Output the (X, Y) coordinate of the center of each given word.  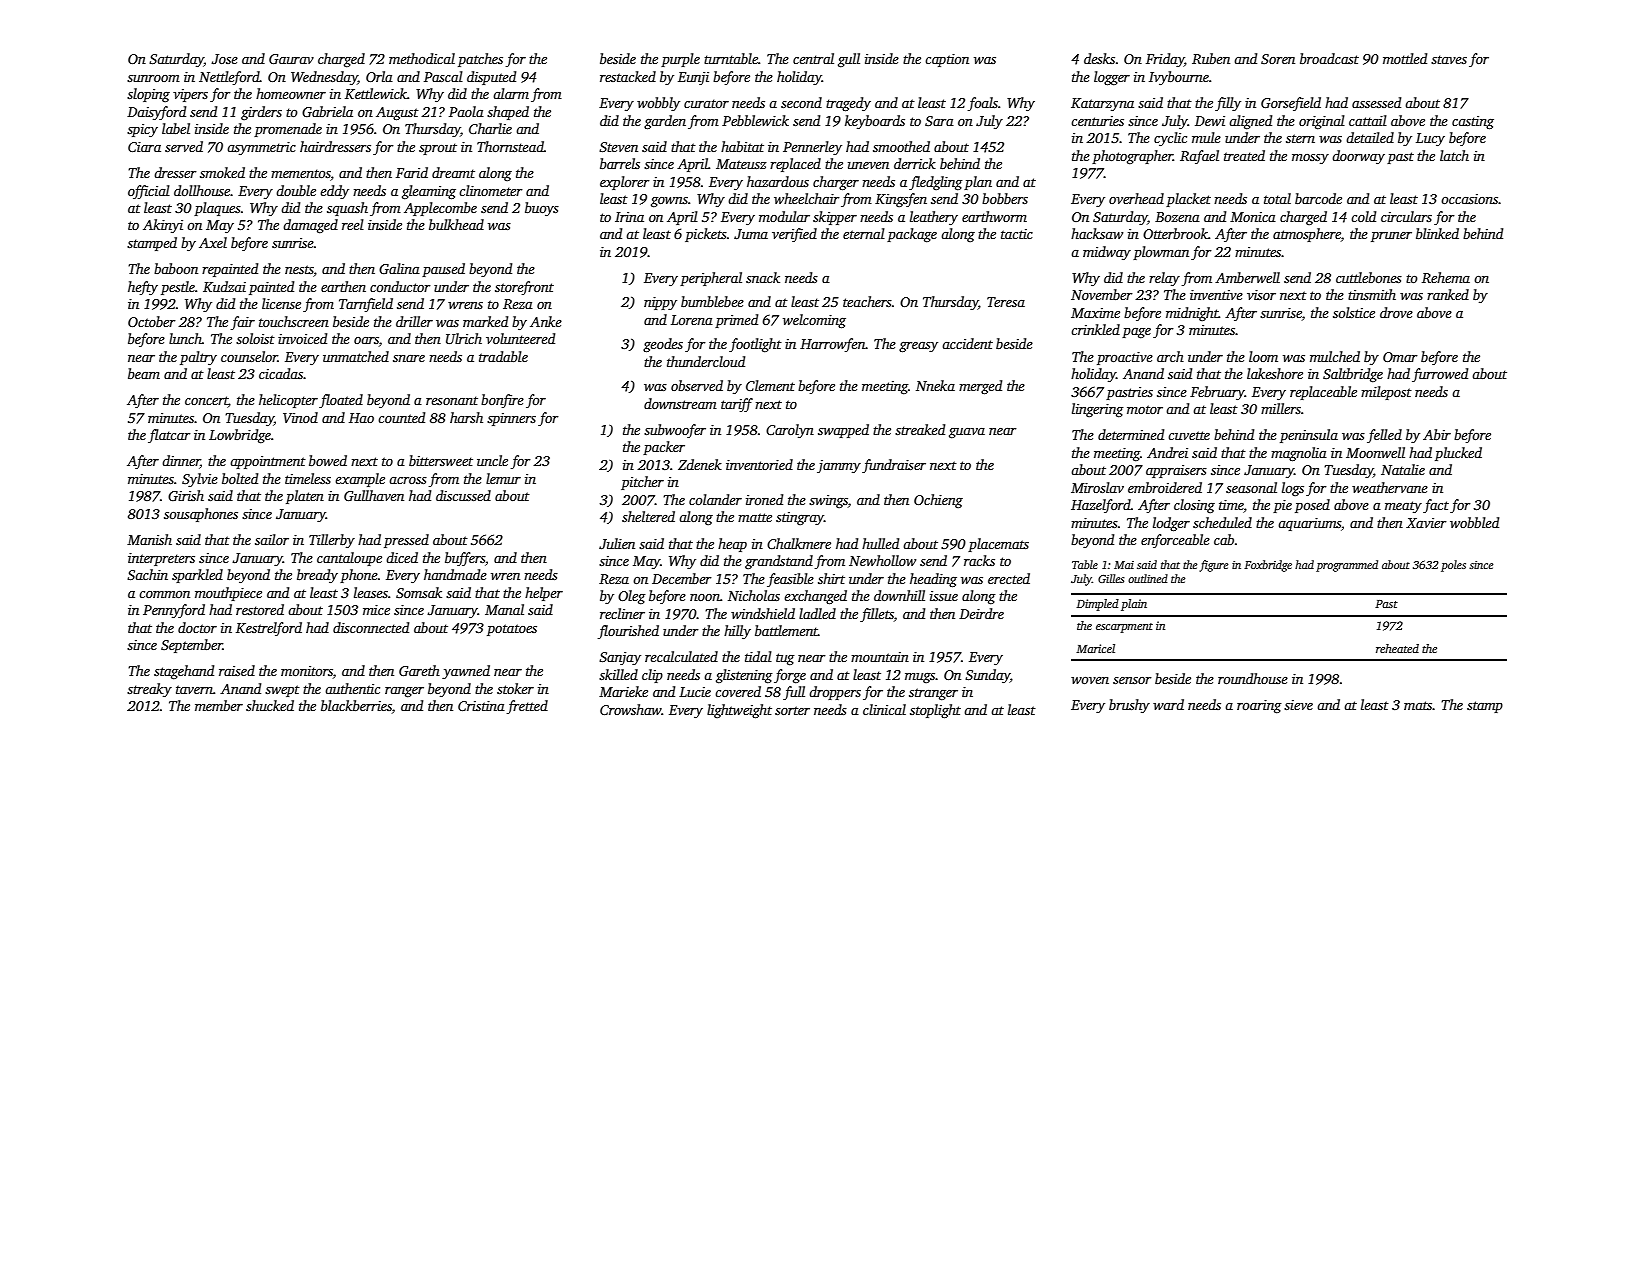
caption (947, 60)
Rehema (1446, 277)
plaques (217, 209)
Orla (379, 76)
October (152, 321)
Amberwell (1247, 277)
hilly (737, 632)
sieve (1298, 705)
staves (1449, 59)
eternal (864, 233)
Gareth (419, 670)
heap (732, 545)
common (164, 594)
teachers (867, 301)
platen (305, 497)
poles (1453, 566)
